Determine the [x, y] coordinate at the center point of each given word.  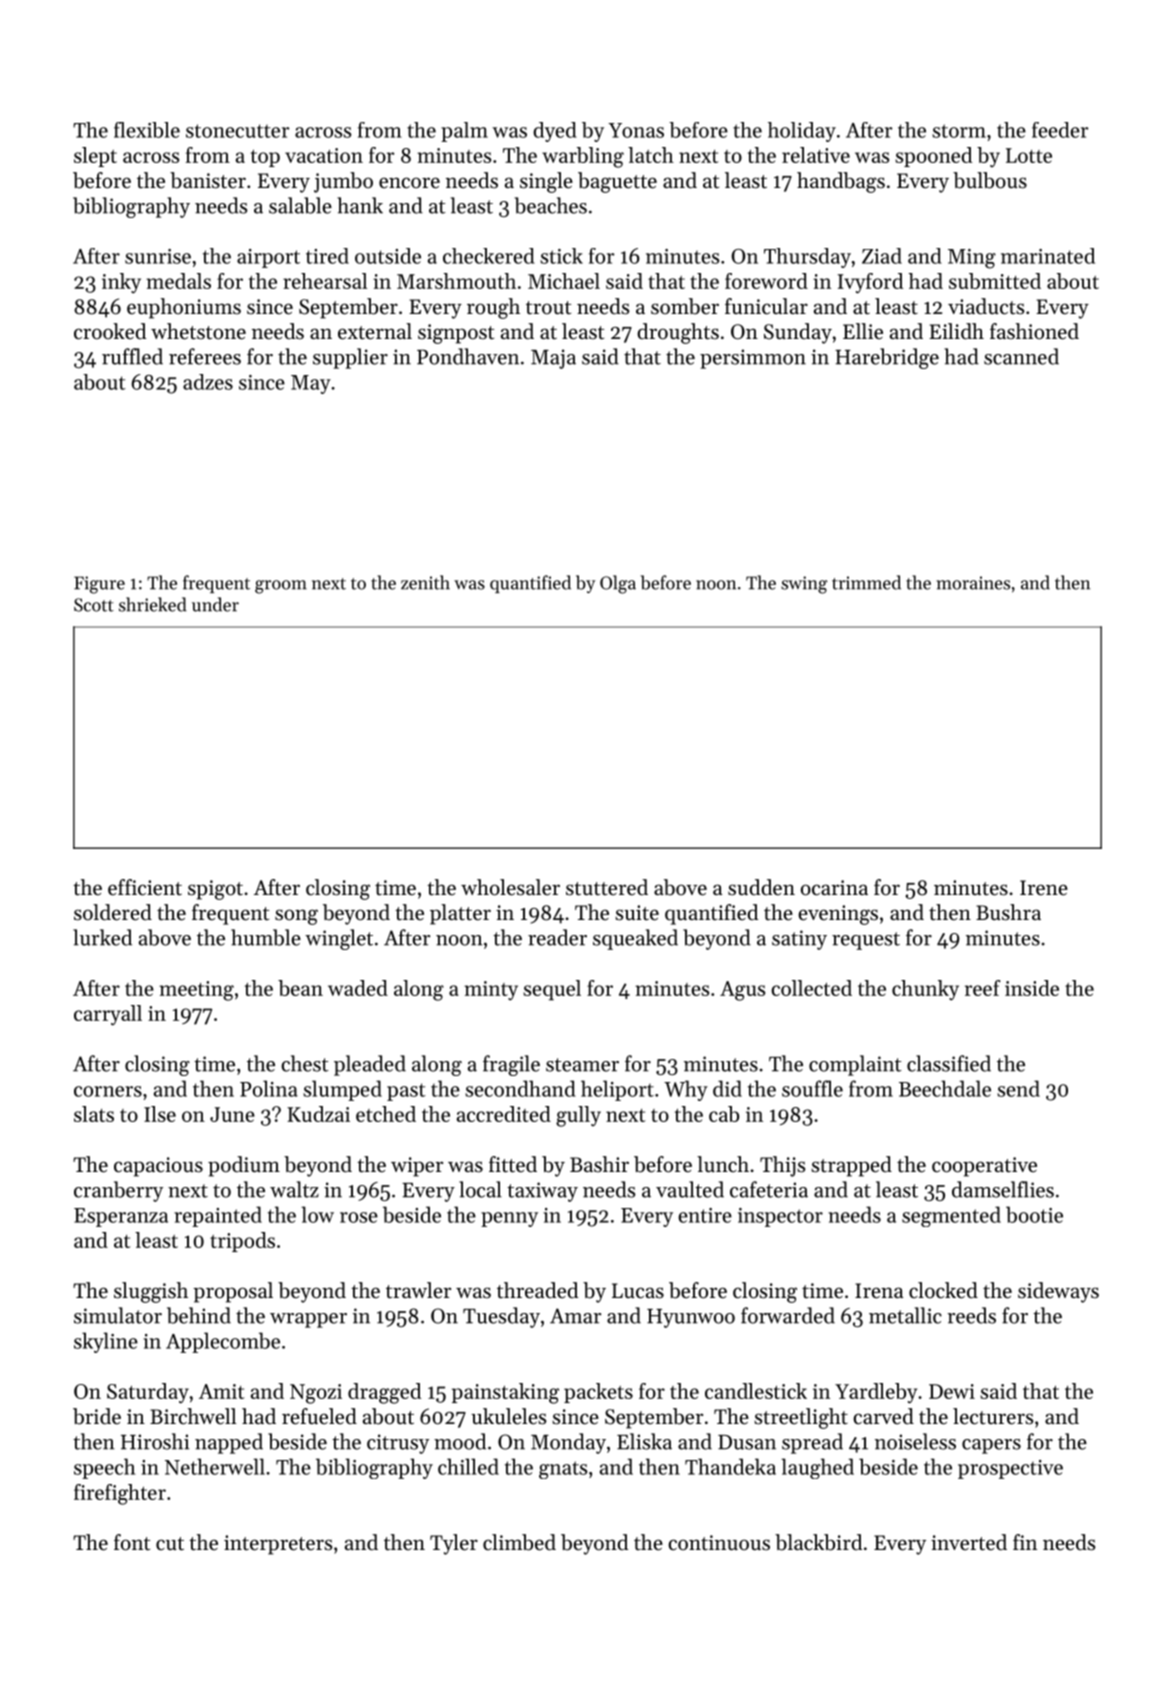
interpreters [278, 1545]
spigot [215, 890]
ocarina [834, 888]
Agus [742, 991]
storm [959, 131]
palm [464, 132]
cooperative [984, 1167]
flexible [147, 130]
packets [598, 1393]
